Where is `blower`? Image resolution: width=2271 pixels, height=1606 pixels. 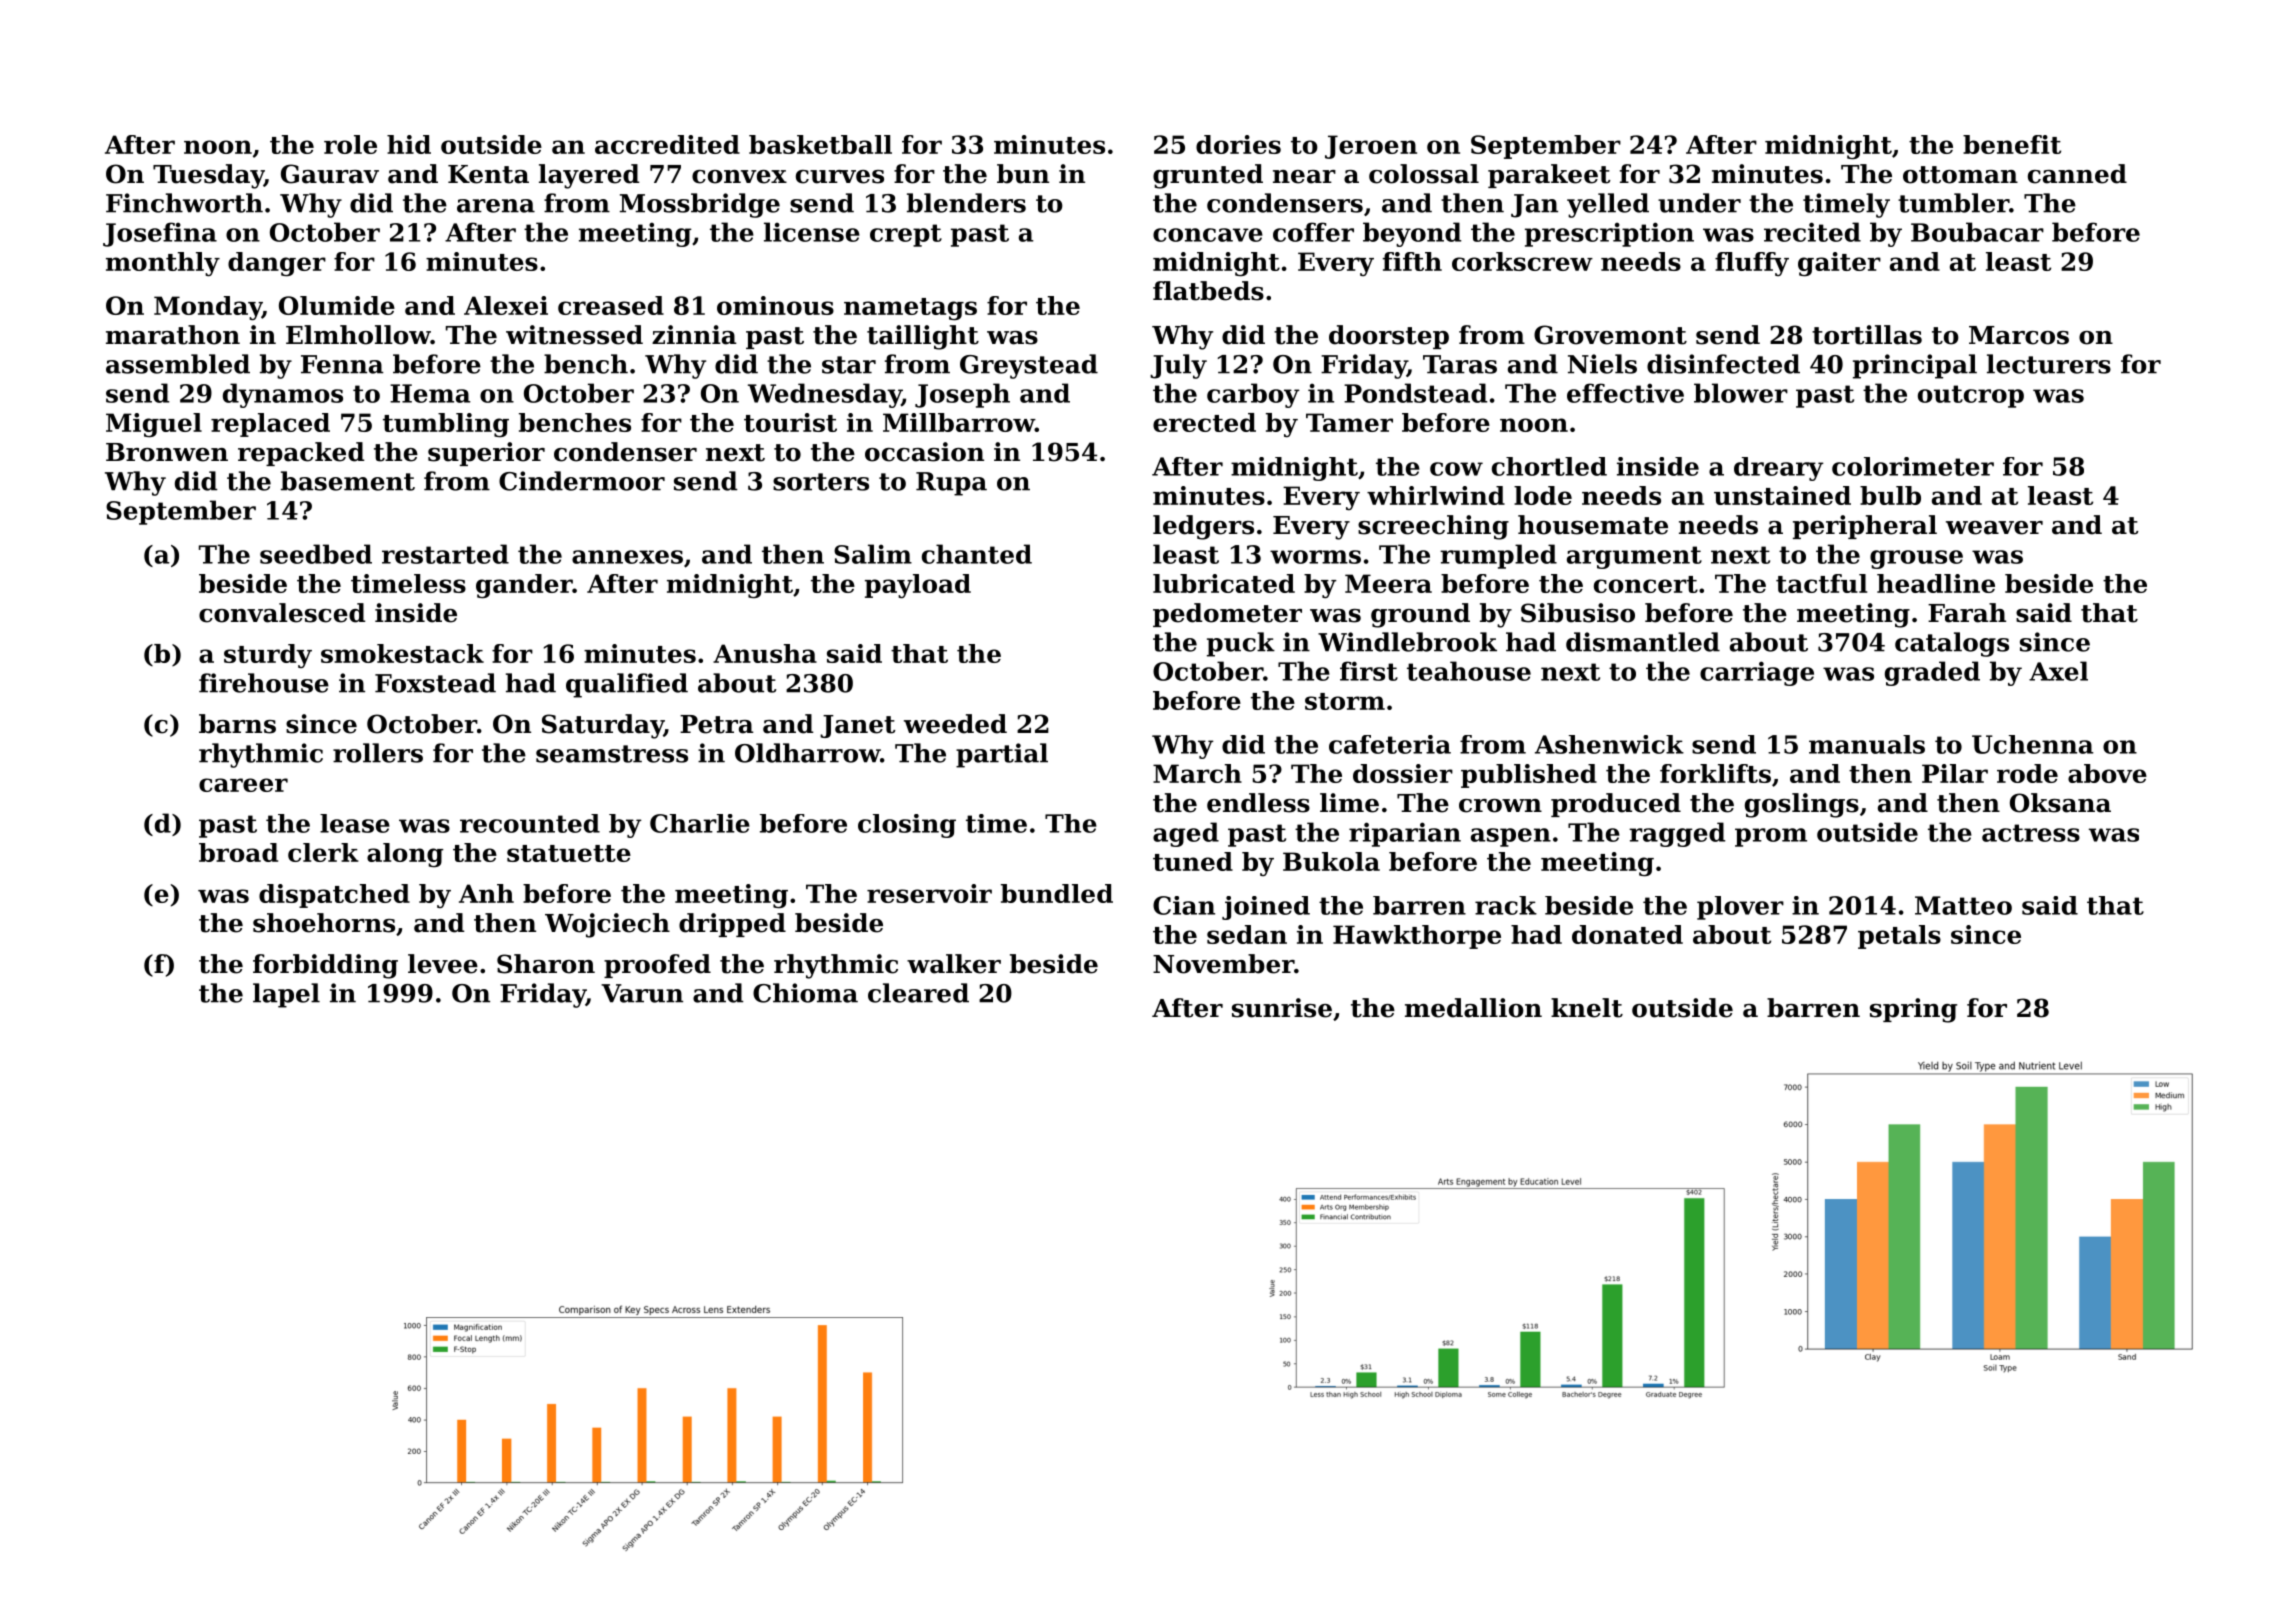 blower is located at coordinates (1741, 393).
